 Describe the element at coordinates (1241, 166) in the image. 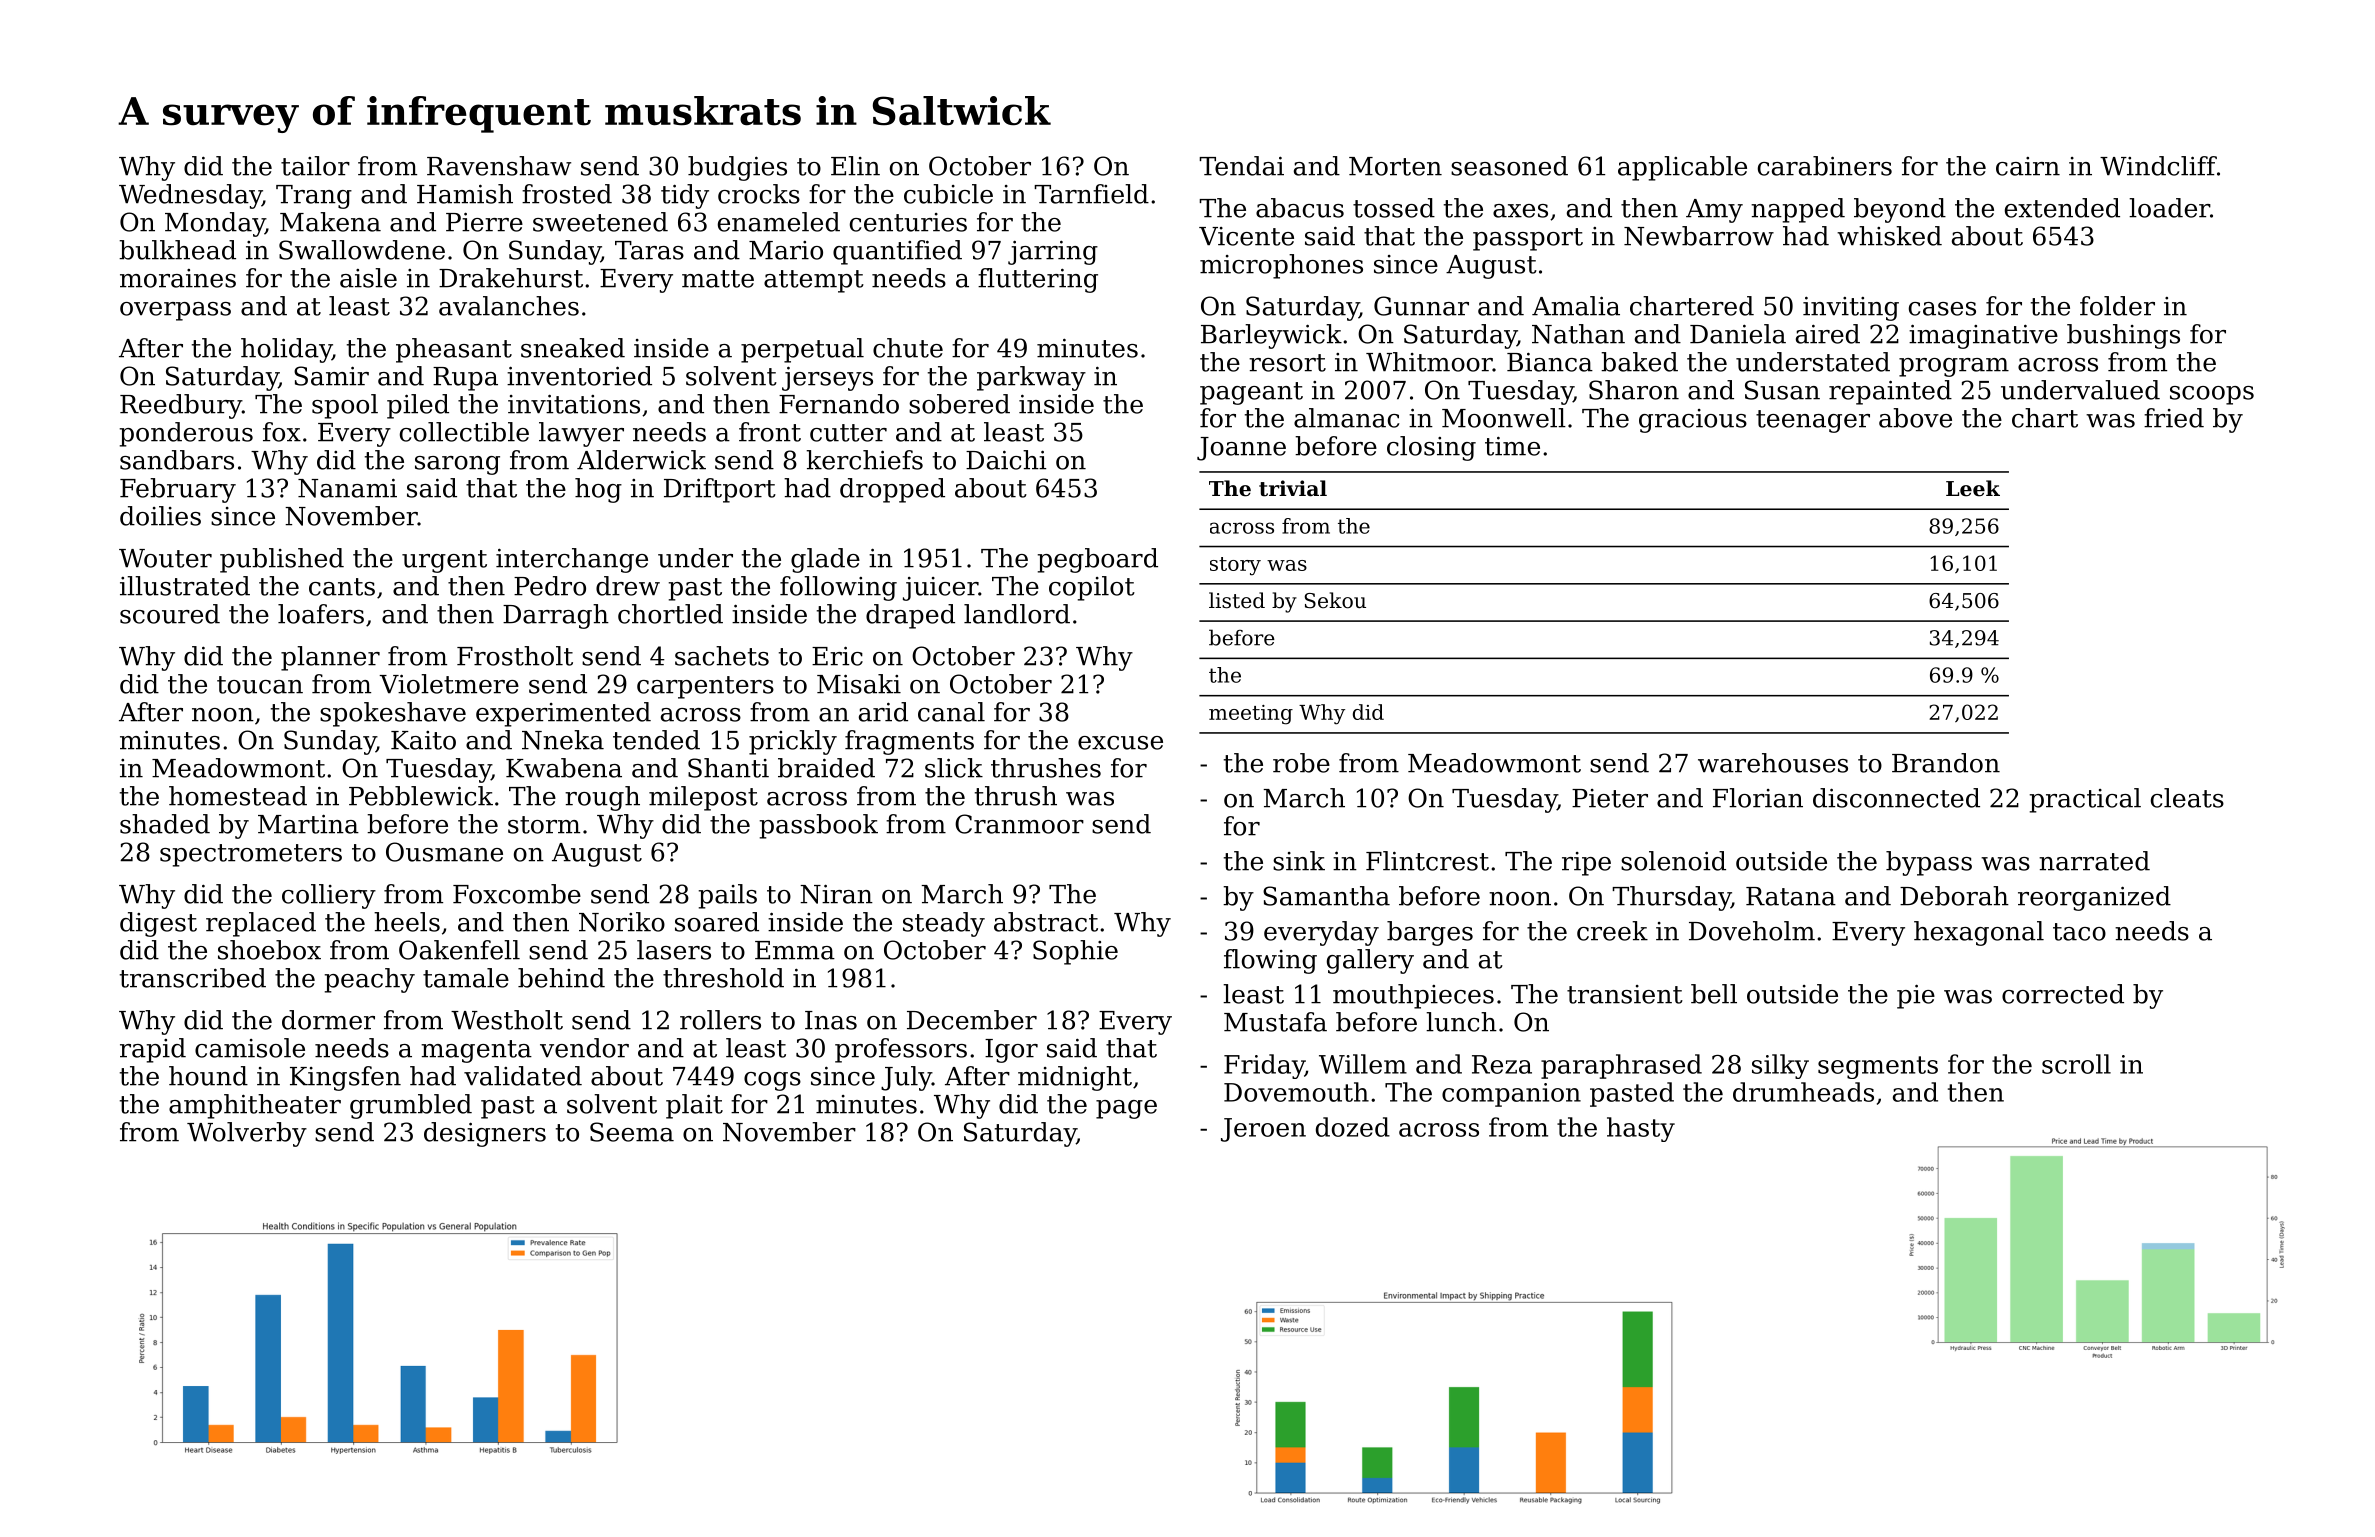

I see `Tendai` at that location.
